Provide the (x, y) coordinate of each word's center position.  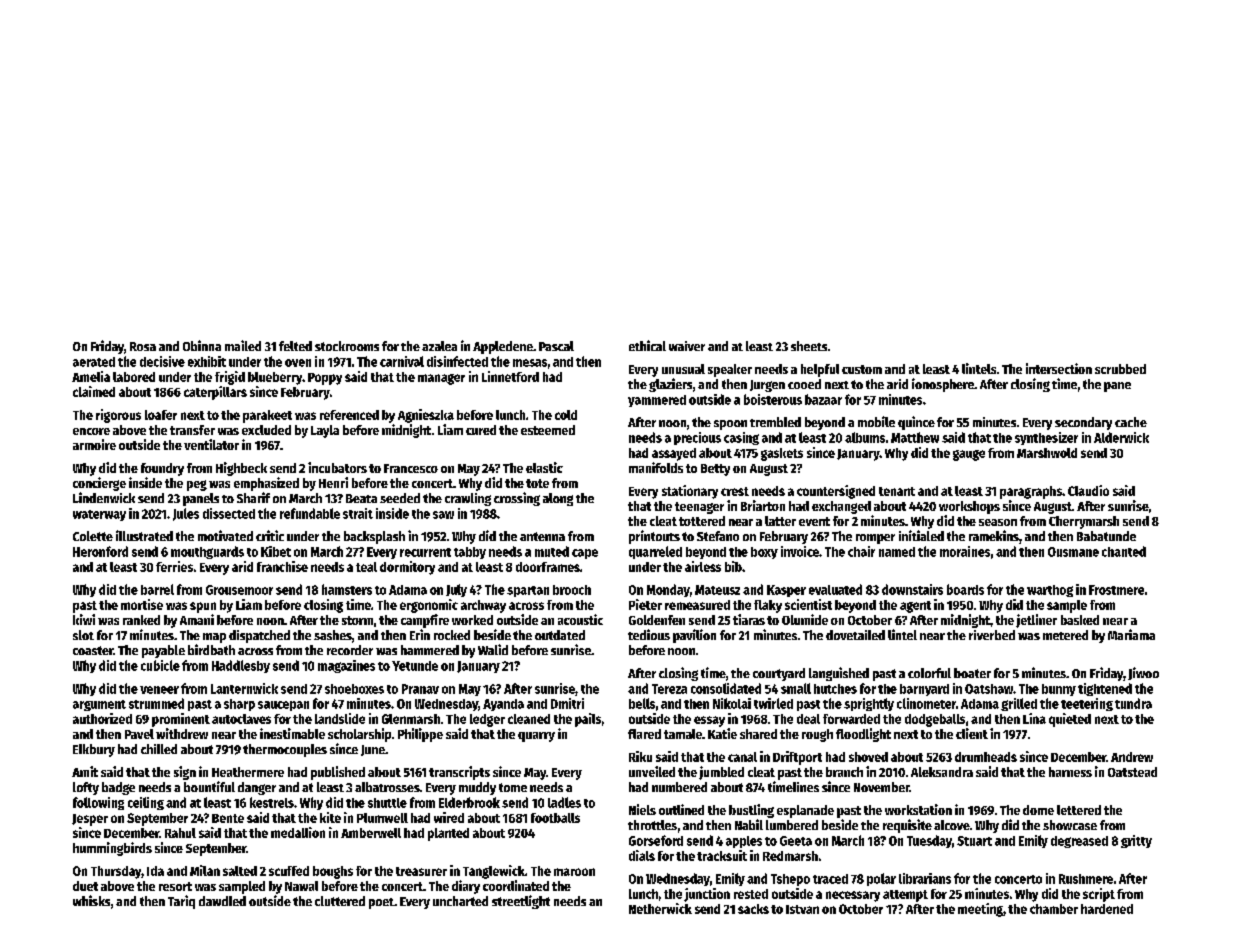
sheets (809, 346)
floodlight (863, 735)
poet (381, 903)
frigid (230, 378)
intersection (1059, 368)
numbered (679, 787)
